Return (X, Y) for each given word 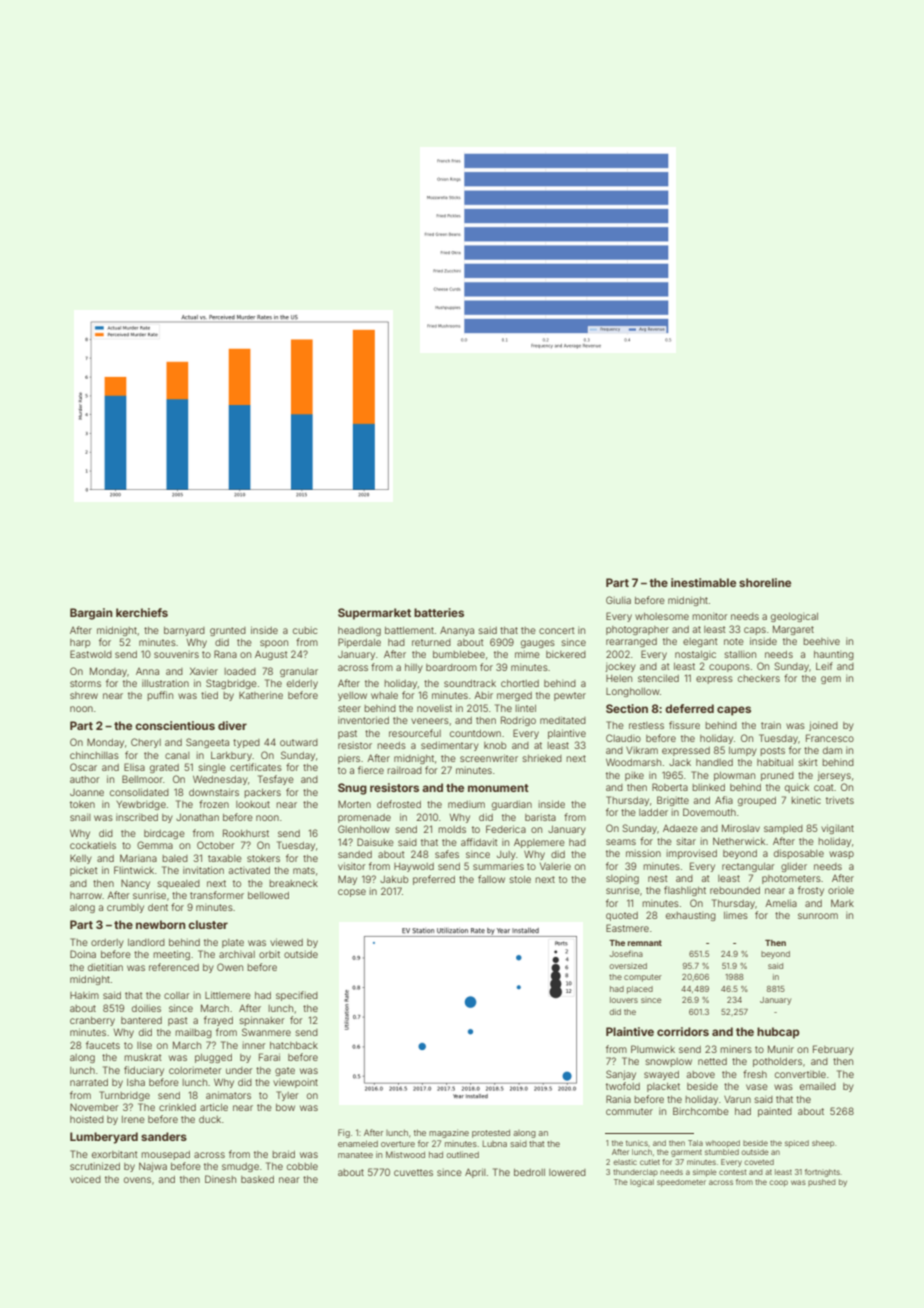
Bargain (91, 614)
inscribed (137, 817)
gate (285, 1071)
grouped (757, 801)
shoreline (765, 582)
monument (498, 788)
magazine (449, 1133)
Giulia (618, 600)
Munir (781, 1049)
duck (210, 1119)
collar (176, 995)
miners (736, 1049)
